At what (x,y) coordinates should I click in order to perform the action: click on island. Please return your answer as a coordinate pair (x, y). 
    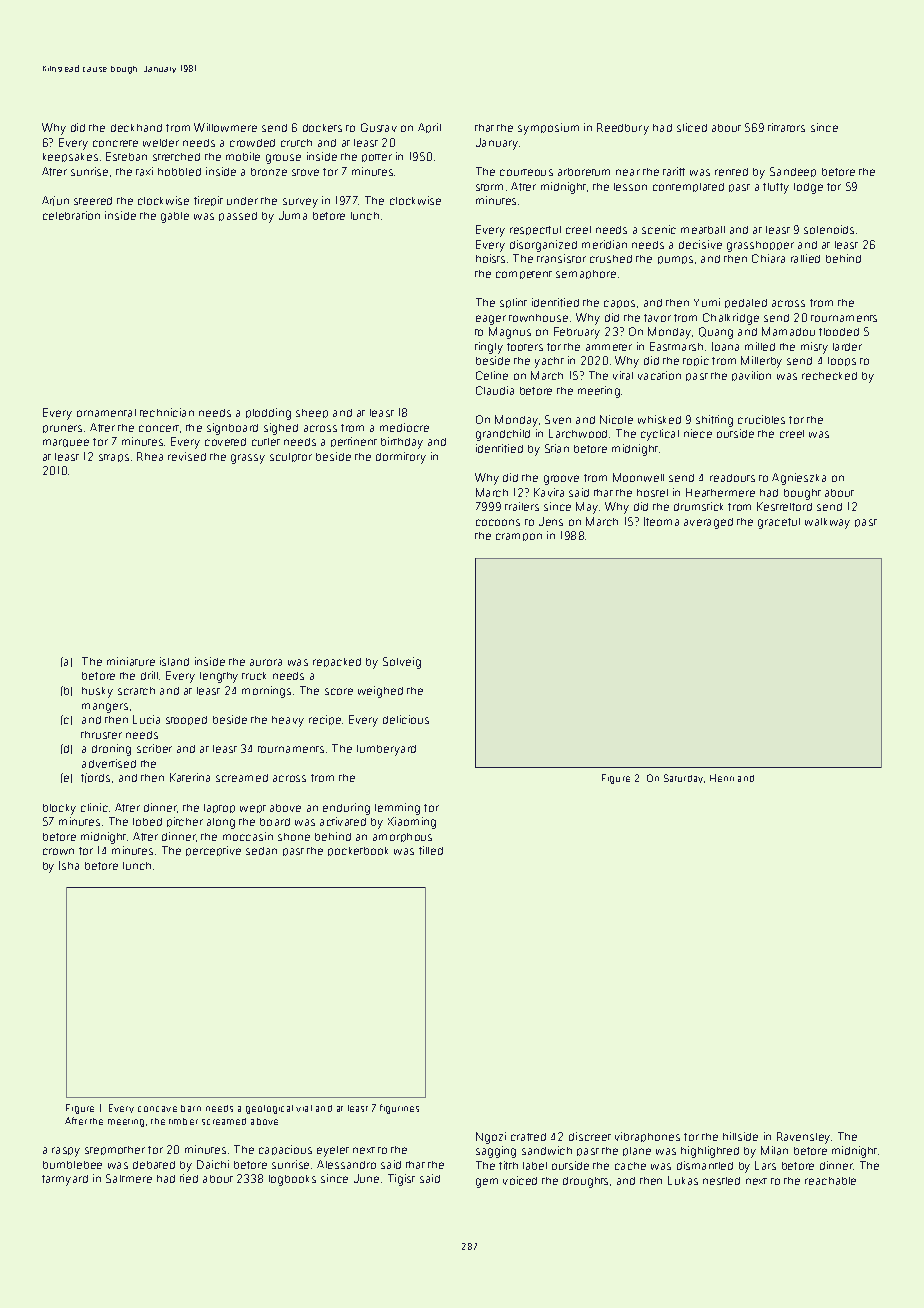
    Looking at the image, I should click on (174, 661).
